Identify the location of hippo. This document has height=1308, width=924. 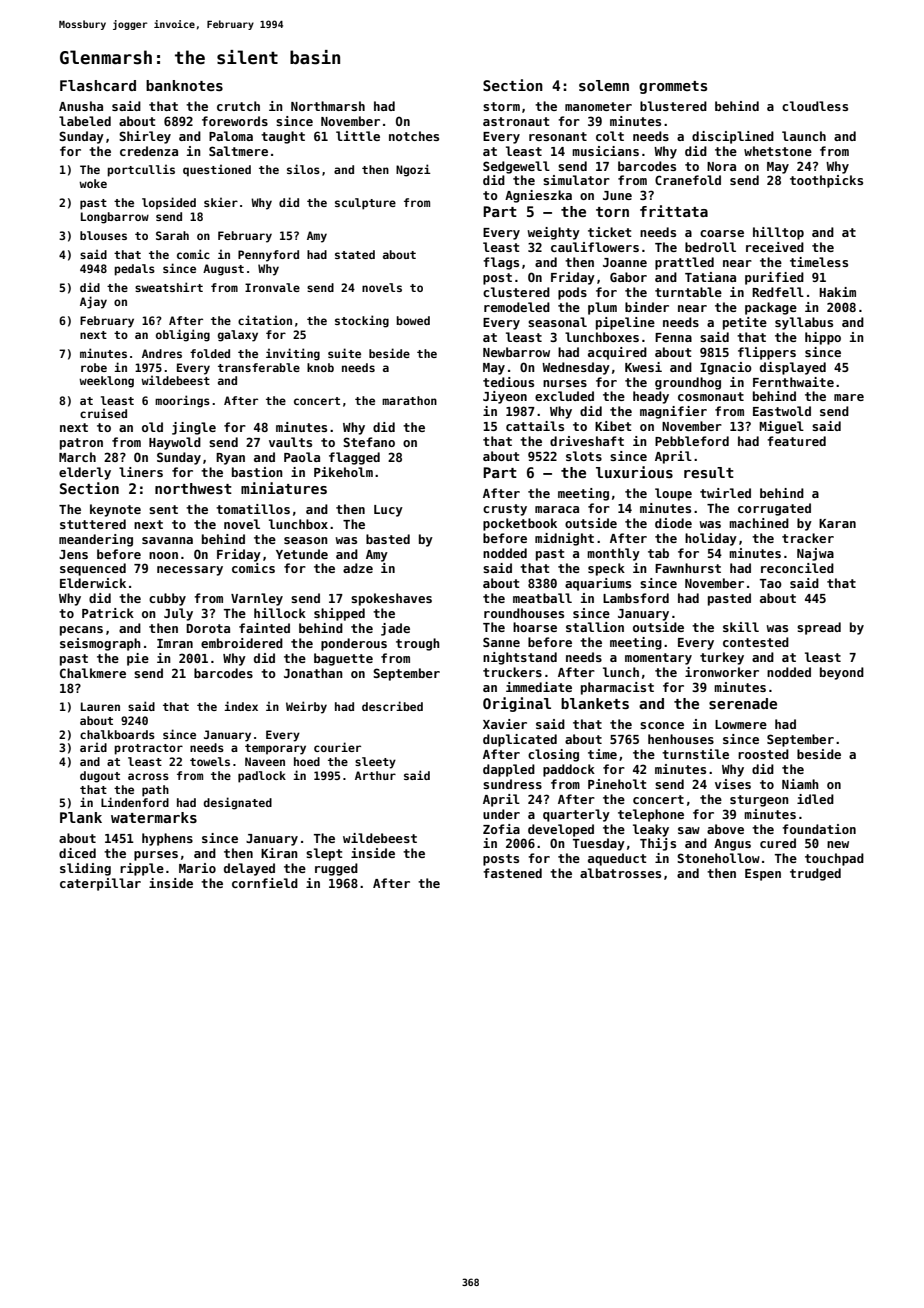
(823, 338).
